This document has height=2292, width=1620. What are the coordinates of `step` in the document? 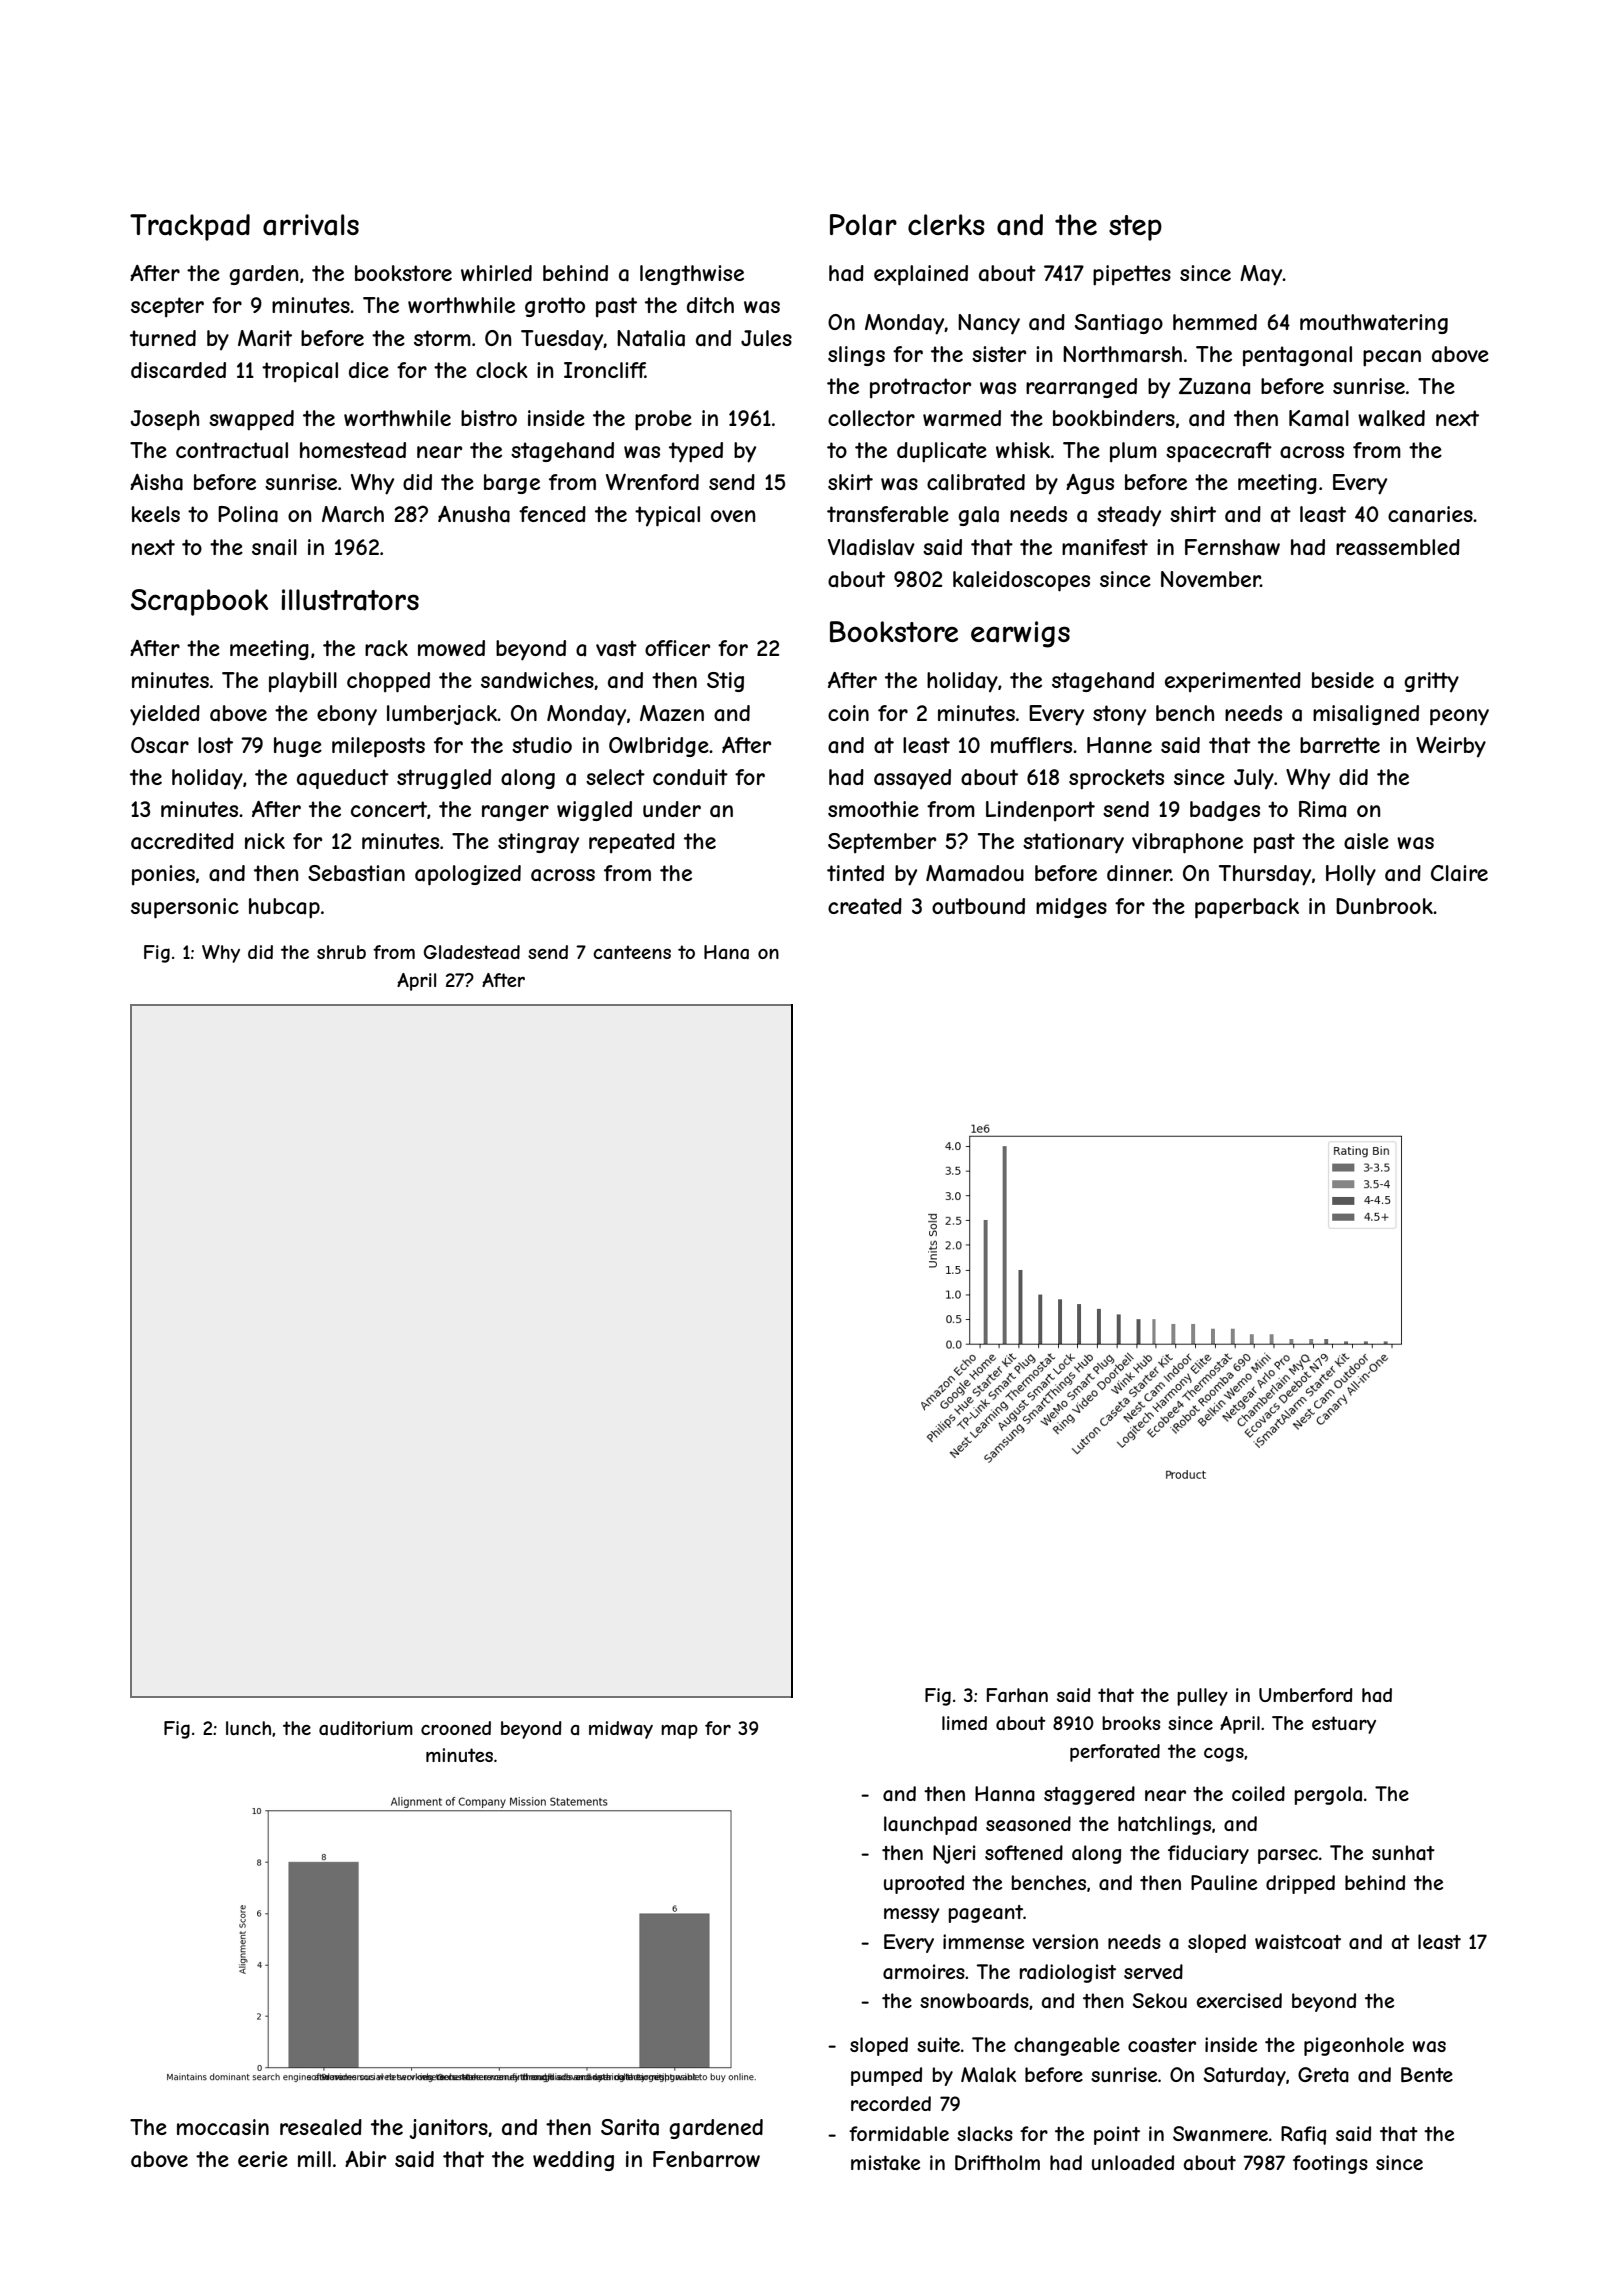 It's located at (1135, 228).
